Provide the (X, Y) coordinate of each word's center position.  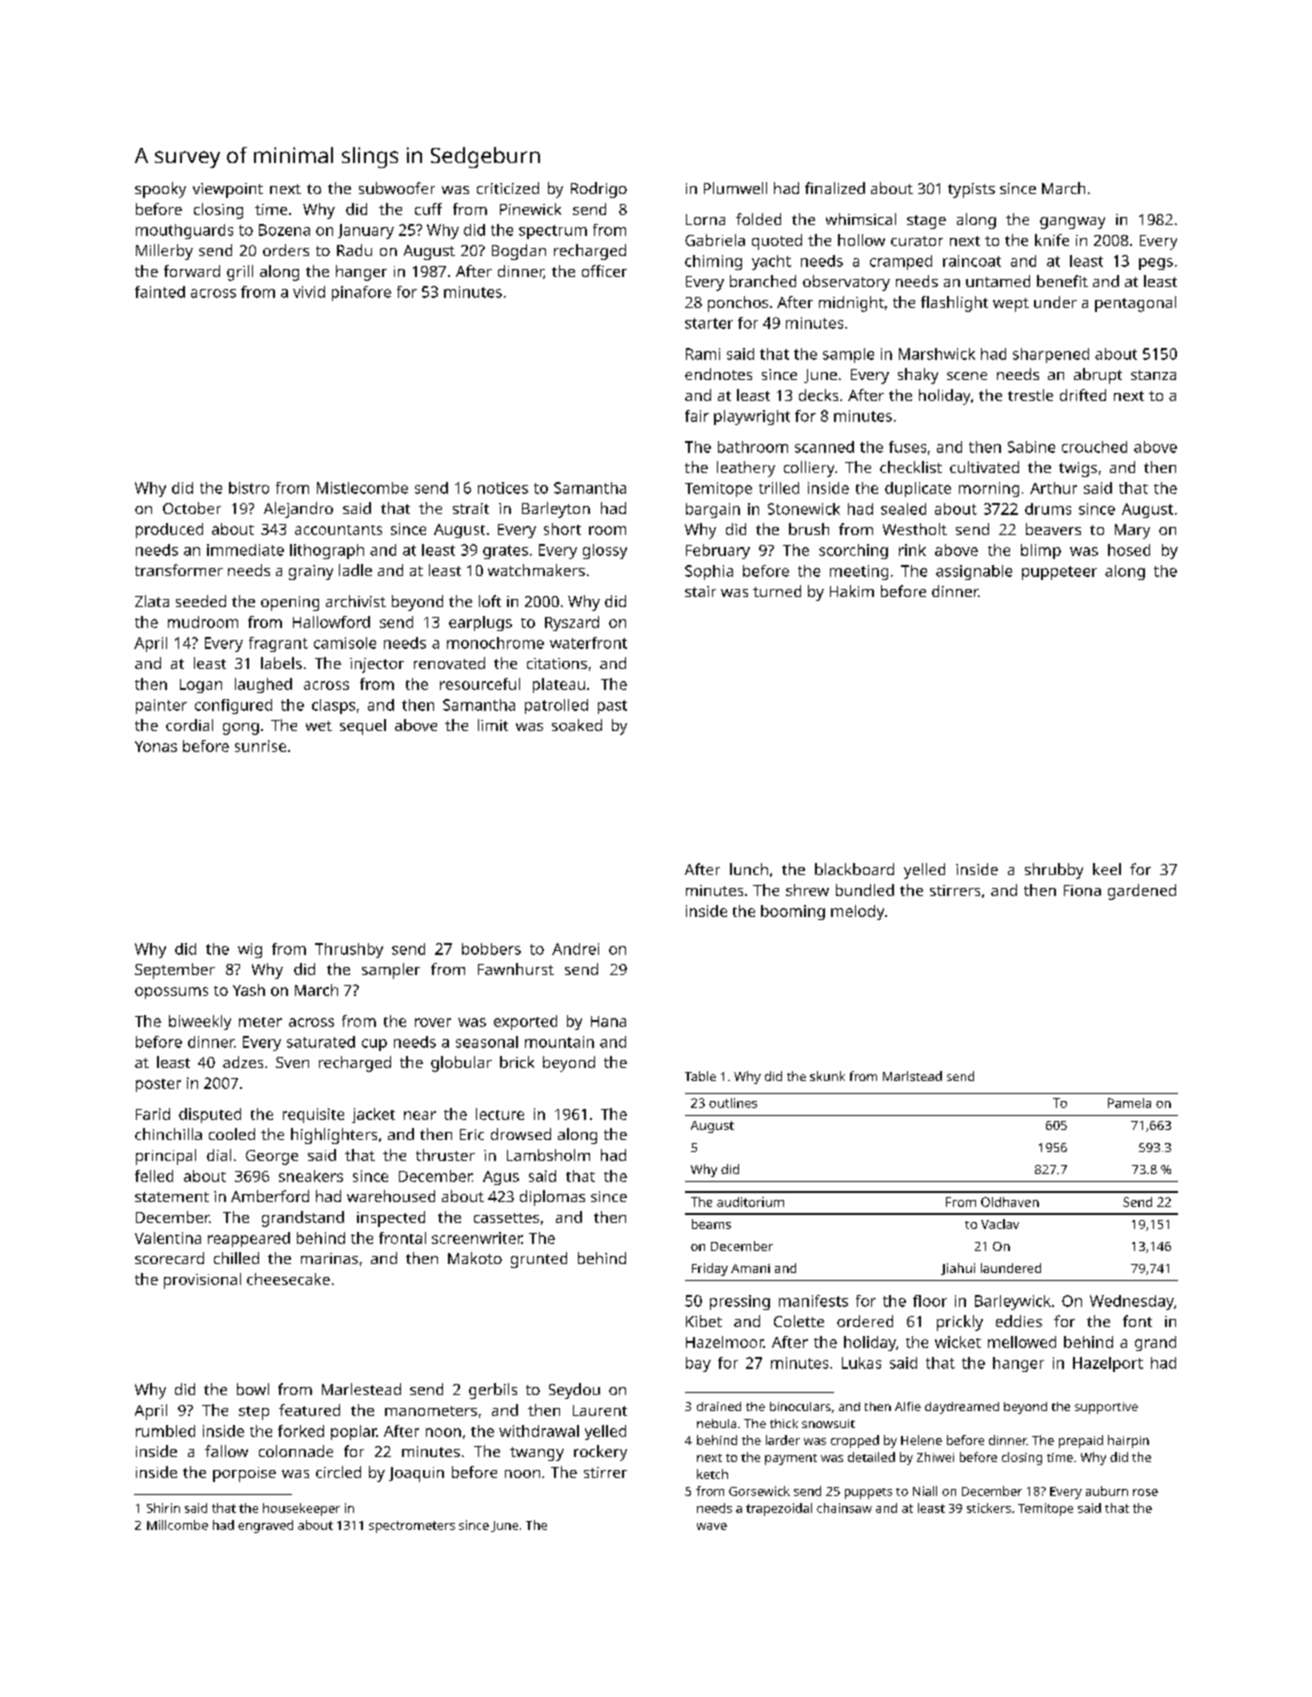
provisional (202, 1281)
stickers (989, 1508)
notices (503, 488)
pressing (740, 1302)
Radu (354, 250)
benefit (1062, 281)
